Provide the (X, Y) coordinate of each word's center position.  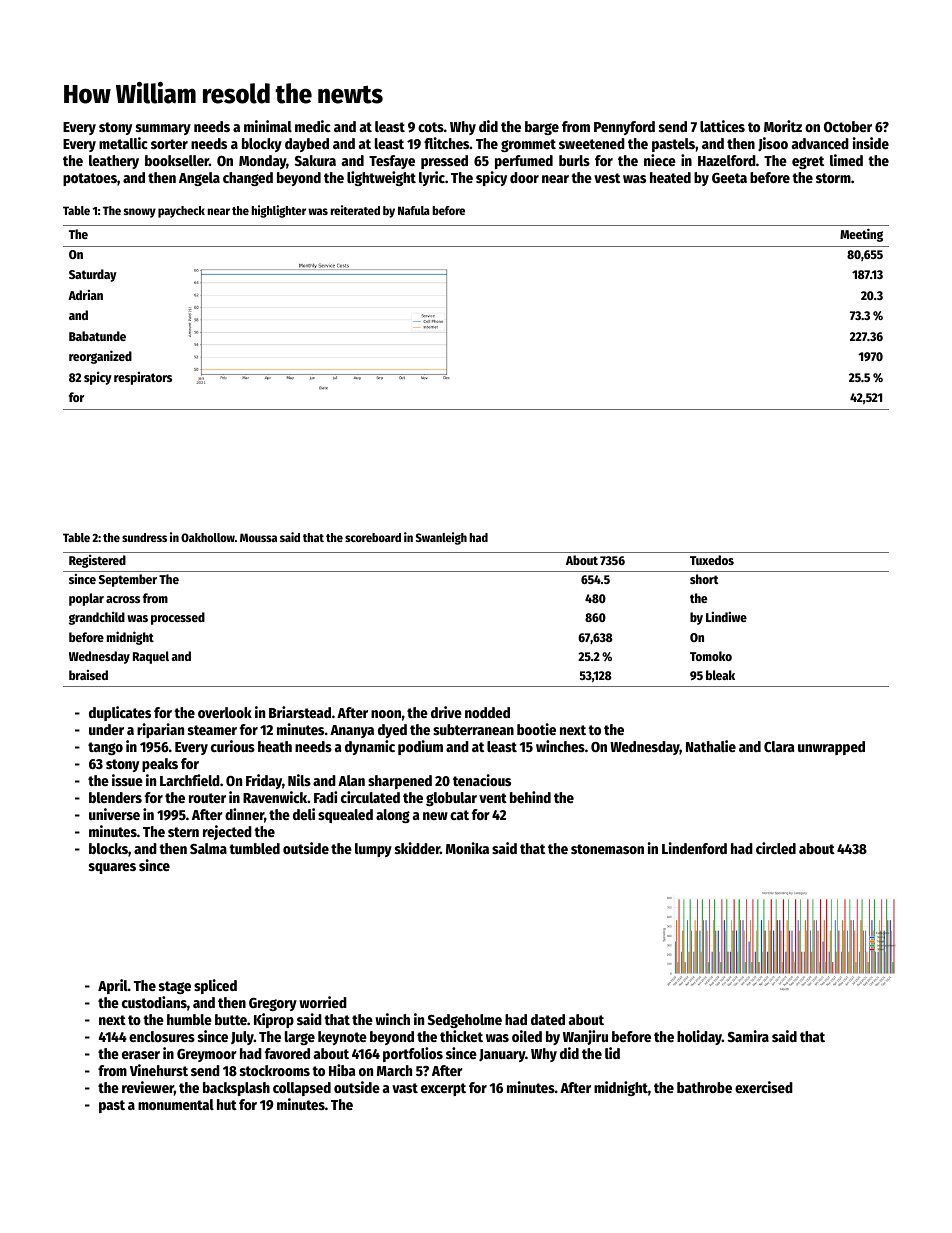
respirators (143, 378)
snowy (140, 213)
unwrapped (831, 748)
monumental (176, 1104)
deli (304, 814)
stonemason (607, 849)
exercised (764, 1087)
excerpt (443, 1089)
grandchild (97, 618)
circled (776, 848)
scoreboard (373, 537)
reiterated (355, 210)
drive (446, 712)
